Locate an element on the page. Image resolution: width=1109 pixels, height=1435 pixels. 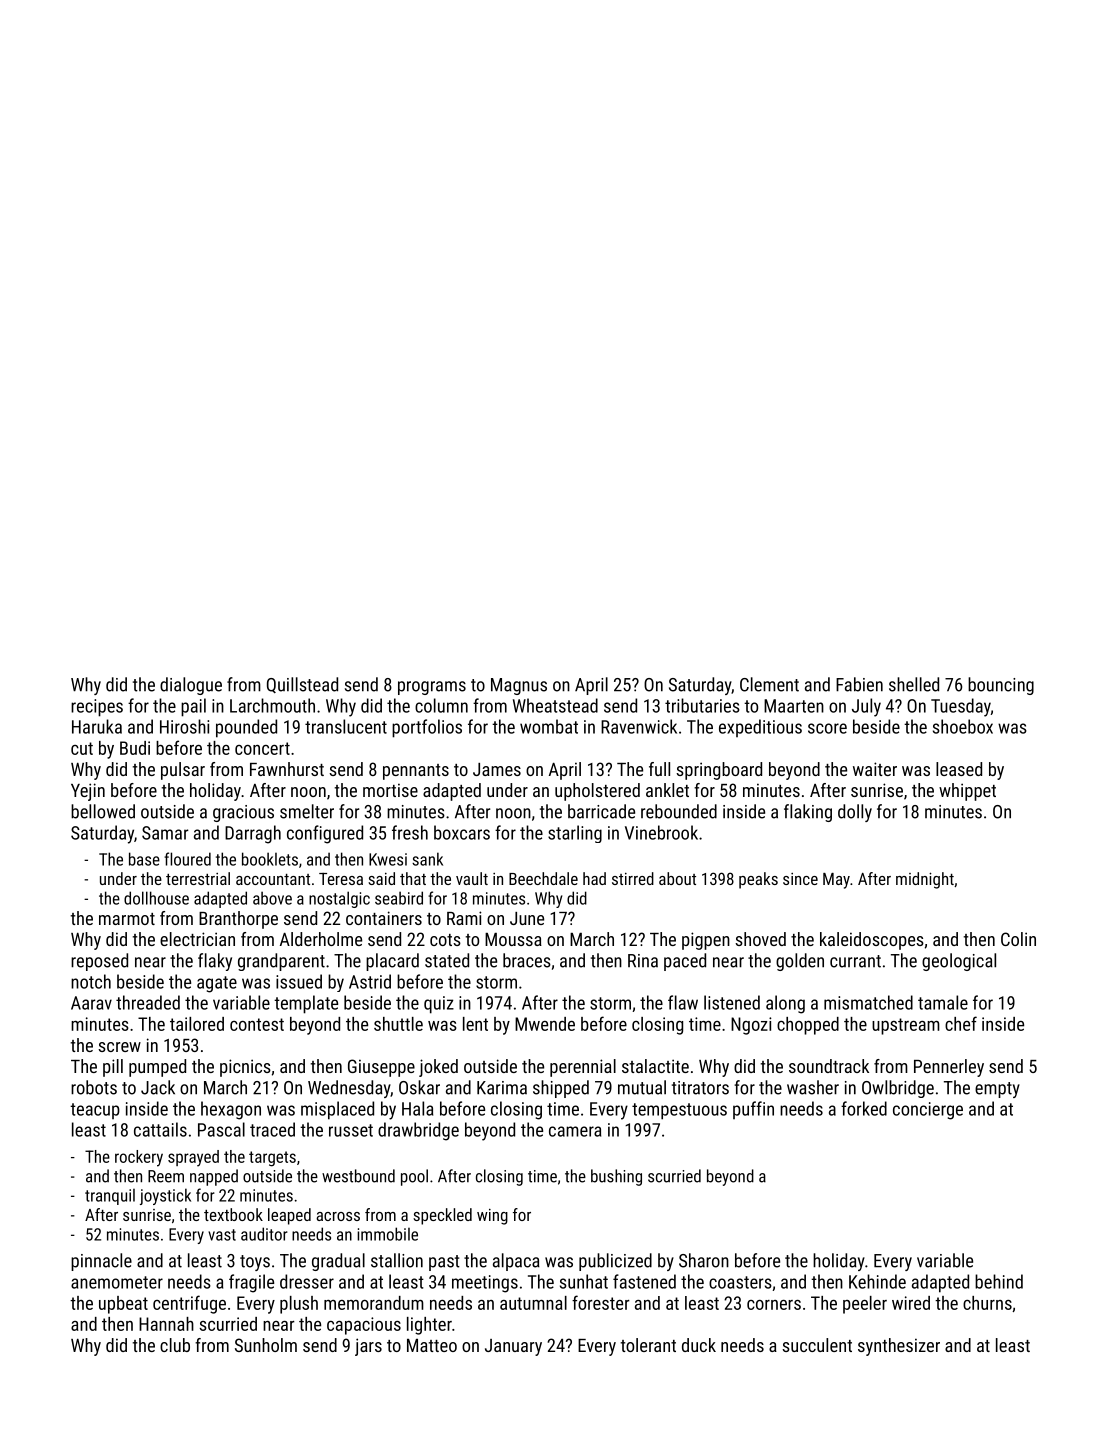
concert is located at coordinates (262, 748).
